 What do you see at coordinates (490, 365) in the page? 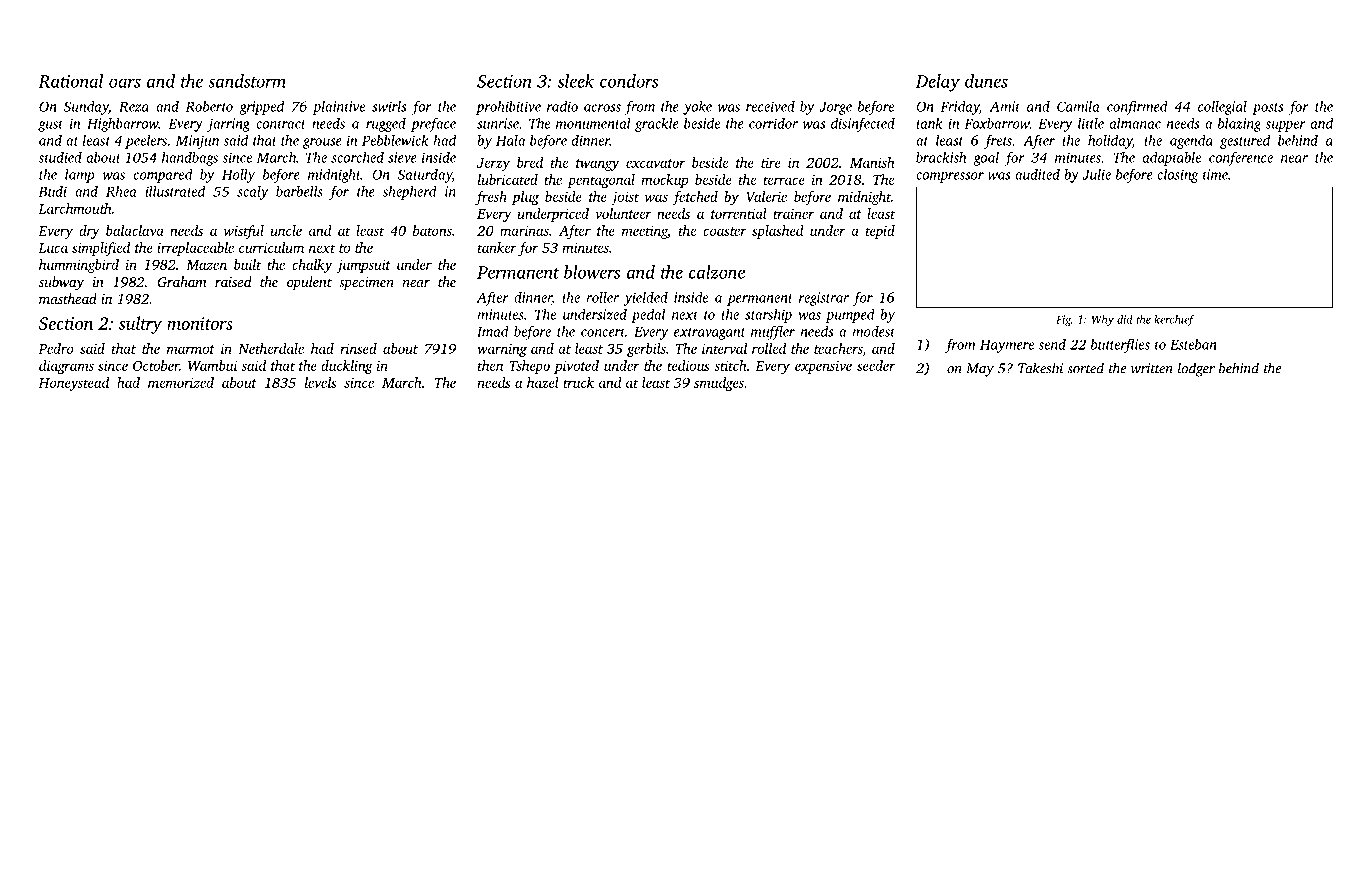
I see `then` at bounding box center [490, 365].
